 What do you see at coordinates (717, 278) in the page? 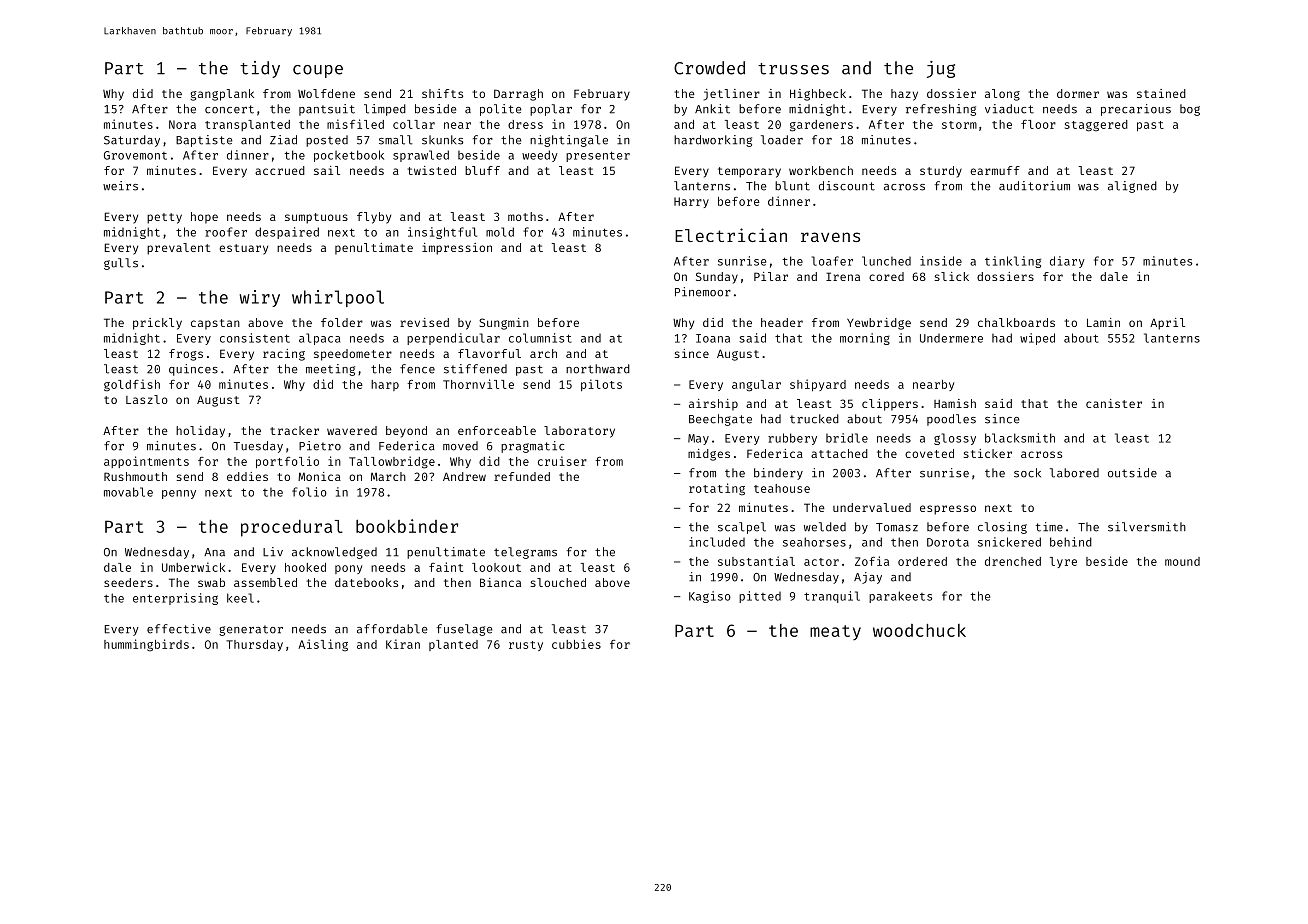
I see `Sunday` at bounding box center [717, 278].
